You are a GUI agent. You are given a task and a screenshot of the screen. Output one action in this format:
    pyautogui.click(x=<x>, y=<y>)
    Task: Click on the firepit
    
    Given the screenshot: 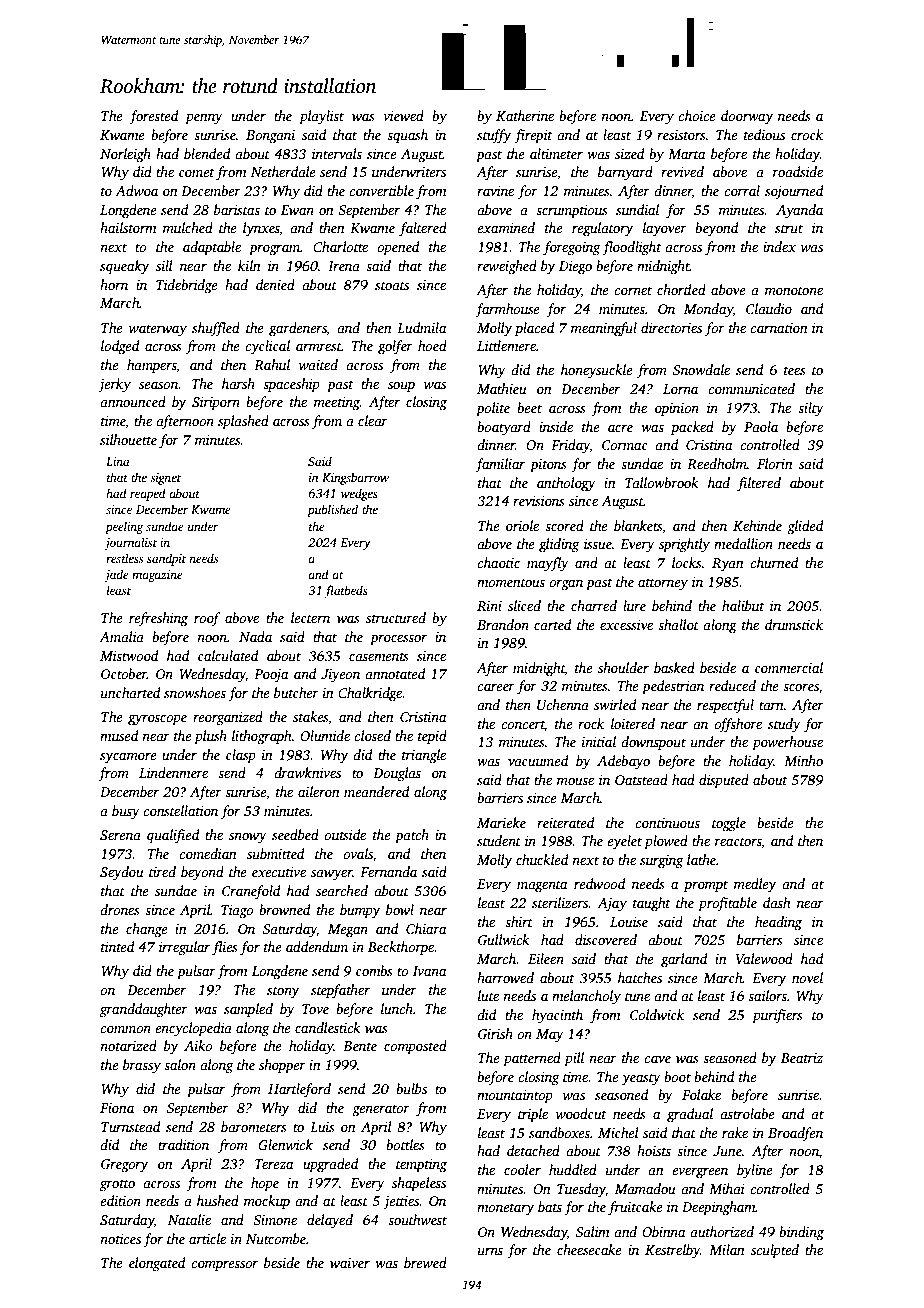 What is the action you would take?
    pyautogui.click(x=533, y=136)
